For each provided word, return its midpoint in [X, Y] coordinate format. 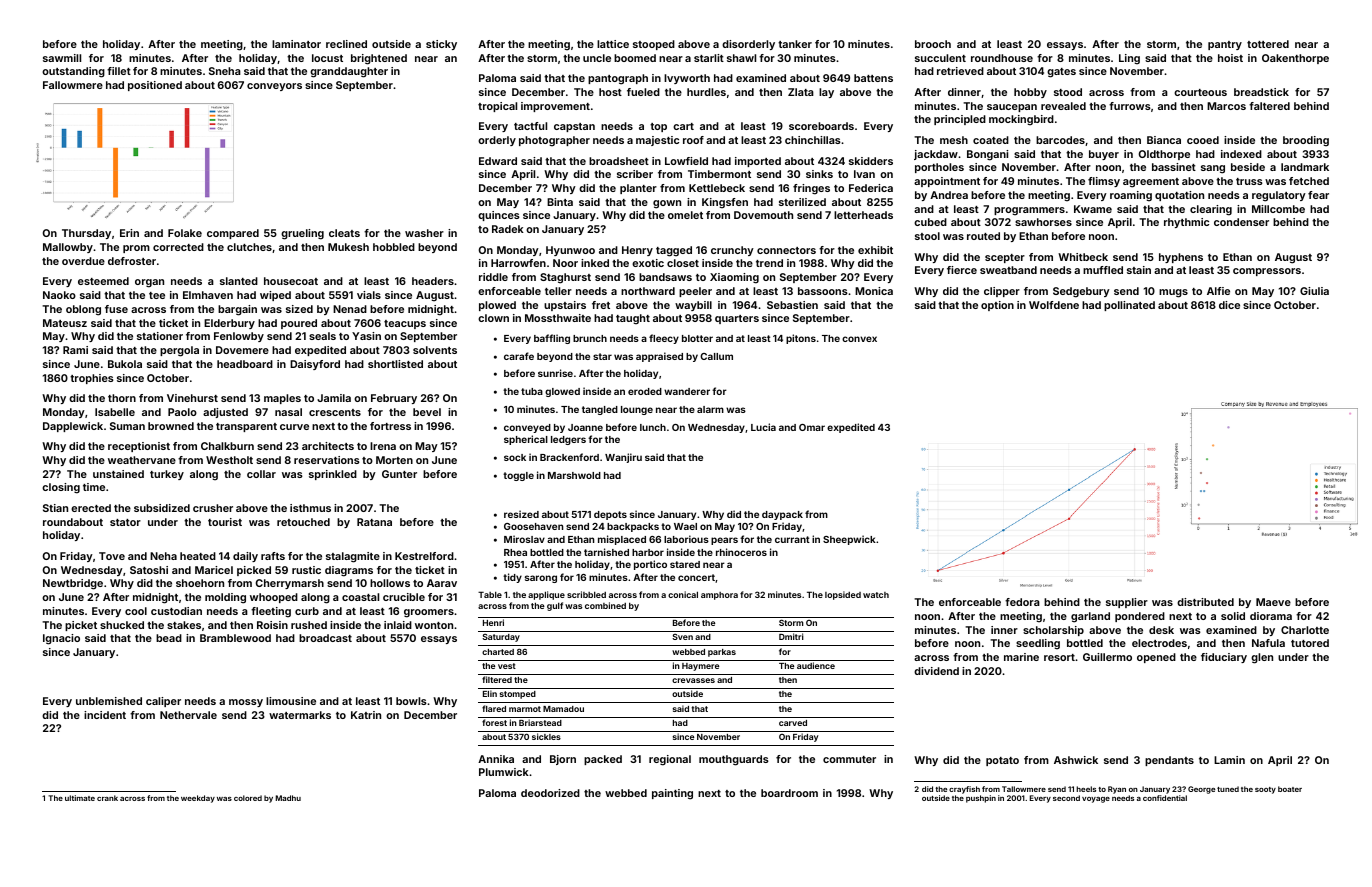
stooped [654, 45]
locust [327, 58]
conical [683, 594]
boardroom [789, 793]
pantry [1225, 45]
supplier [1127, 603]
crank [107, 798]
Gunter [399, 474]
